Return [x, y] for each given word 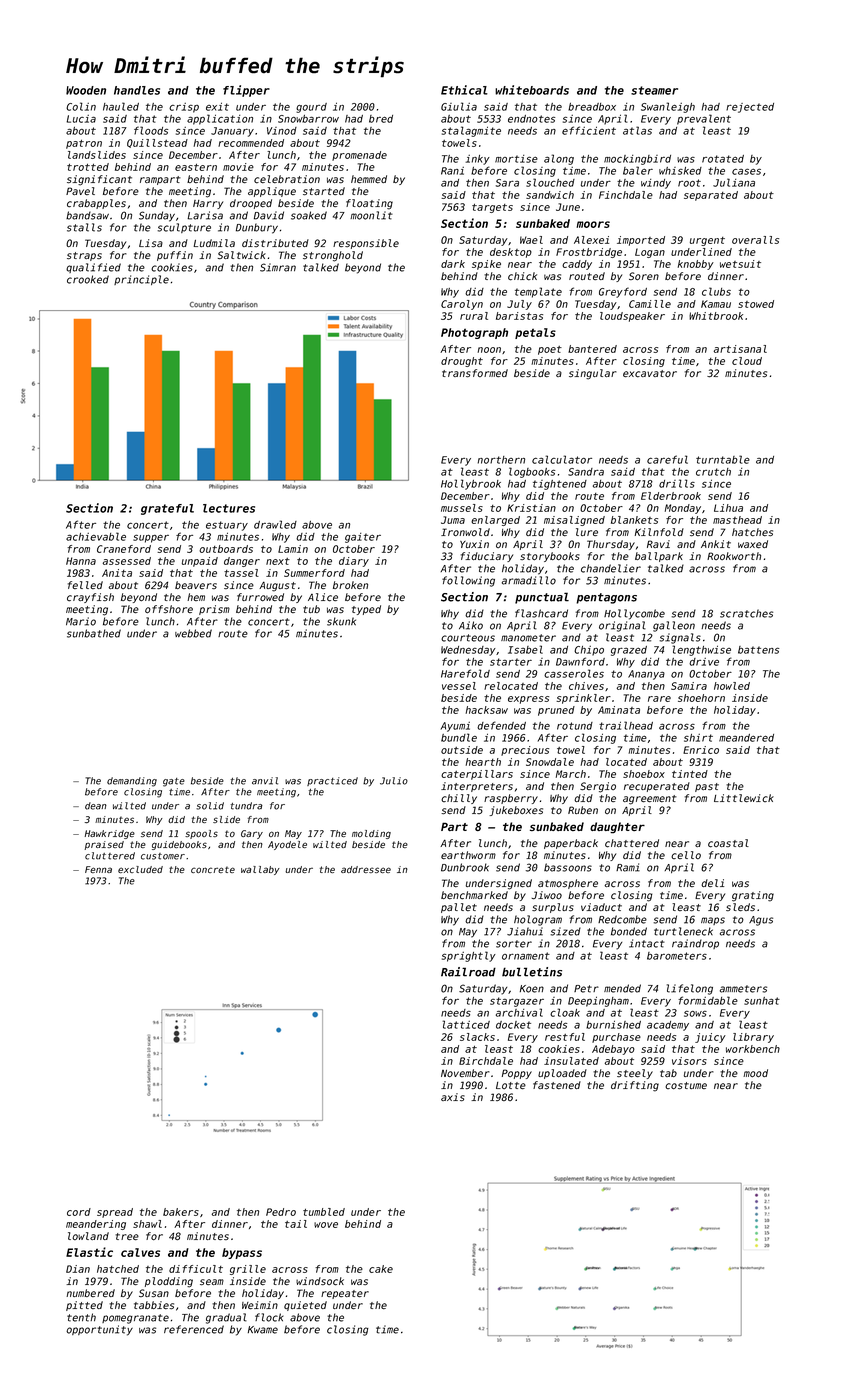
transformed [475, 373]
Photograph [474, 333]
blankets [634, 520]
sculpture [184, 228]
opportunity [99, 1330]
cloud [747, 361]
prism [214, 610]
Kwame [263, 1330]
